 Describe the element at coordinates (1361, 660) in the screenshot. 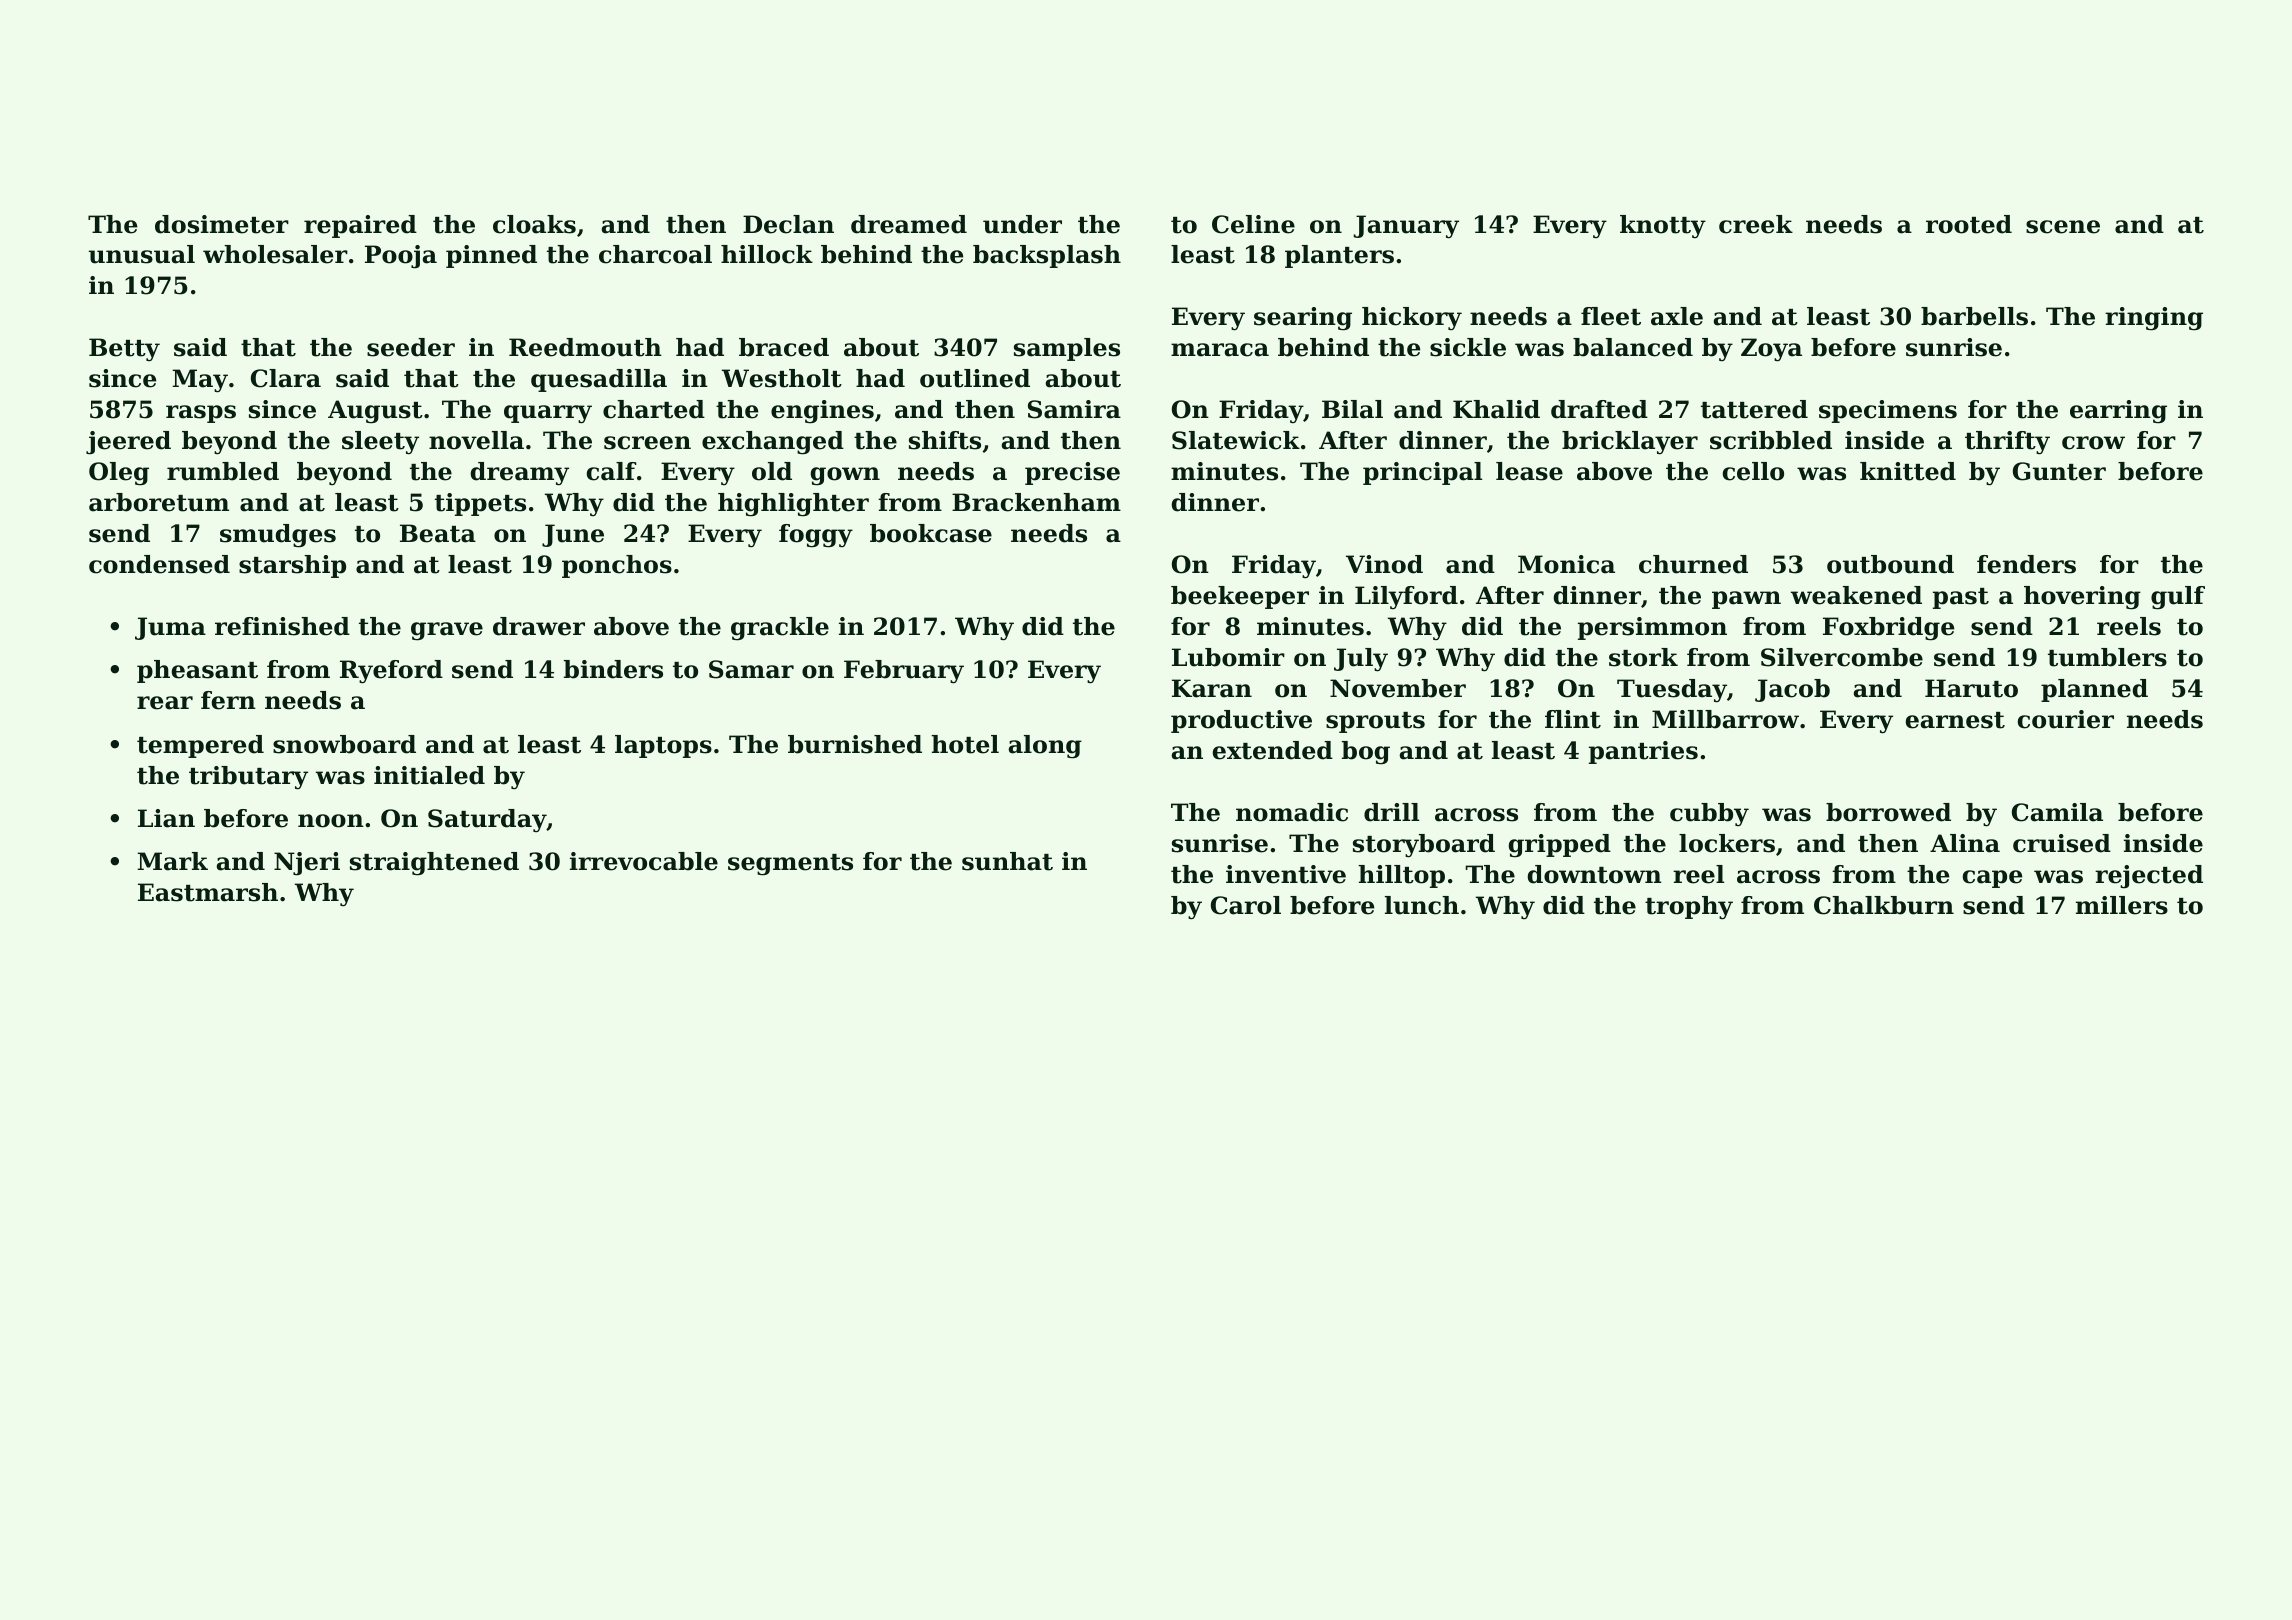

I see `July` at that location.
